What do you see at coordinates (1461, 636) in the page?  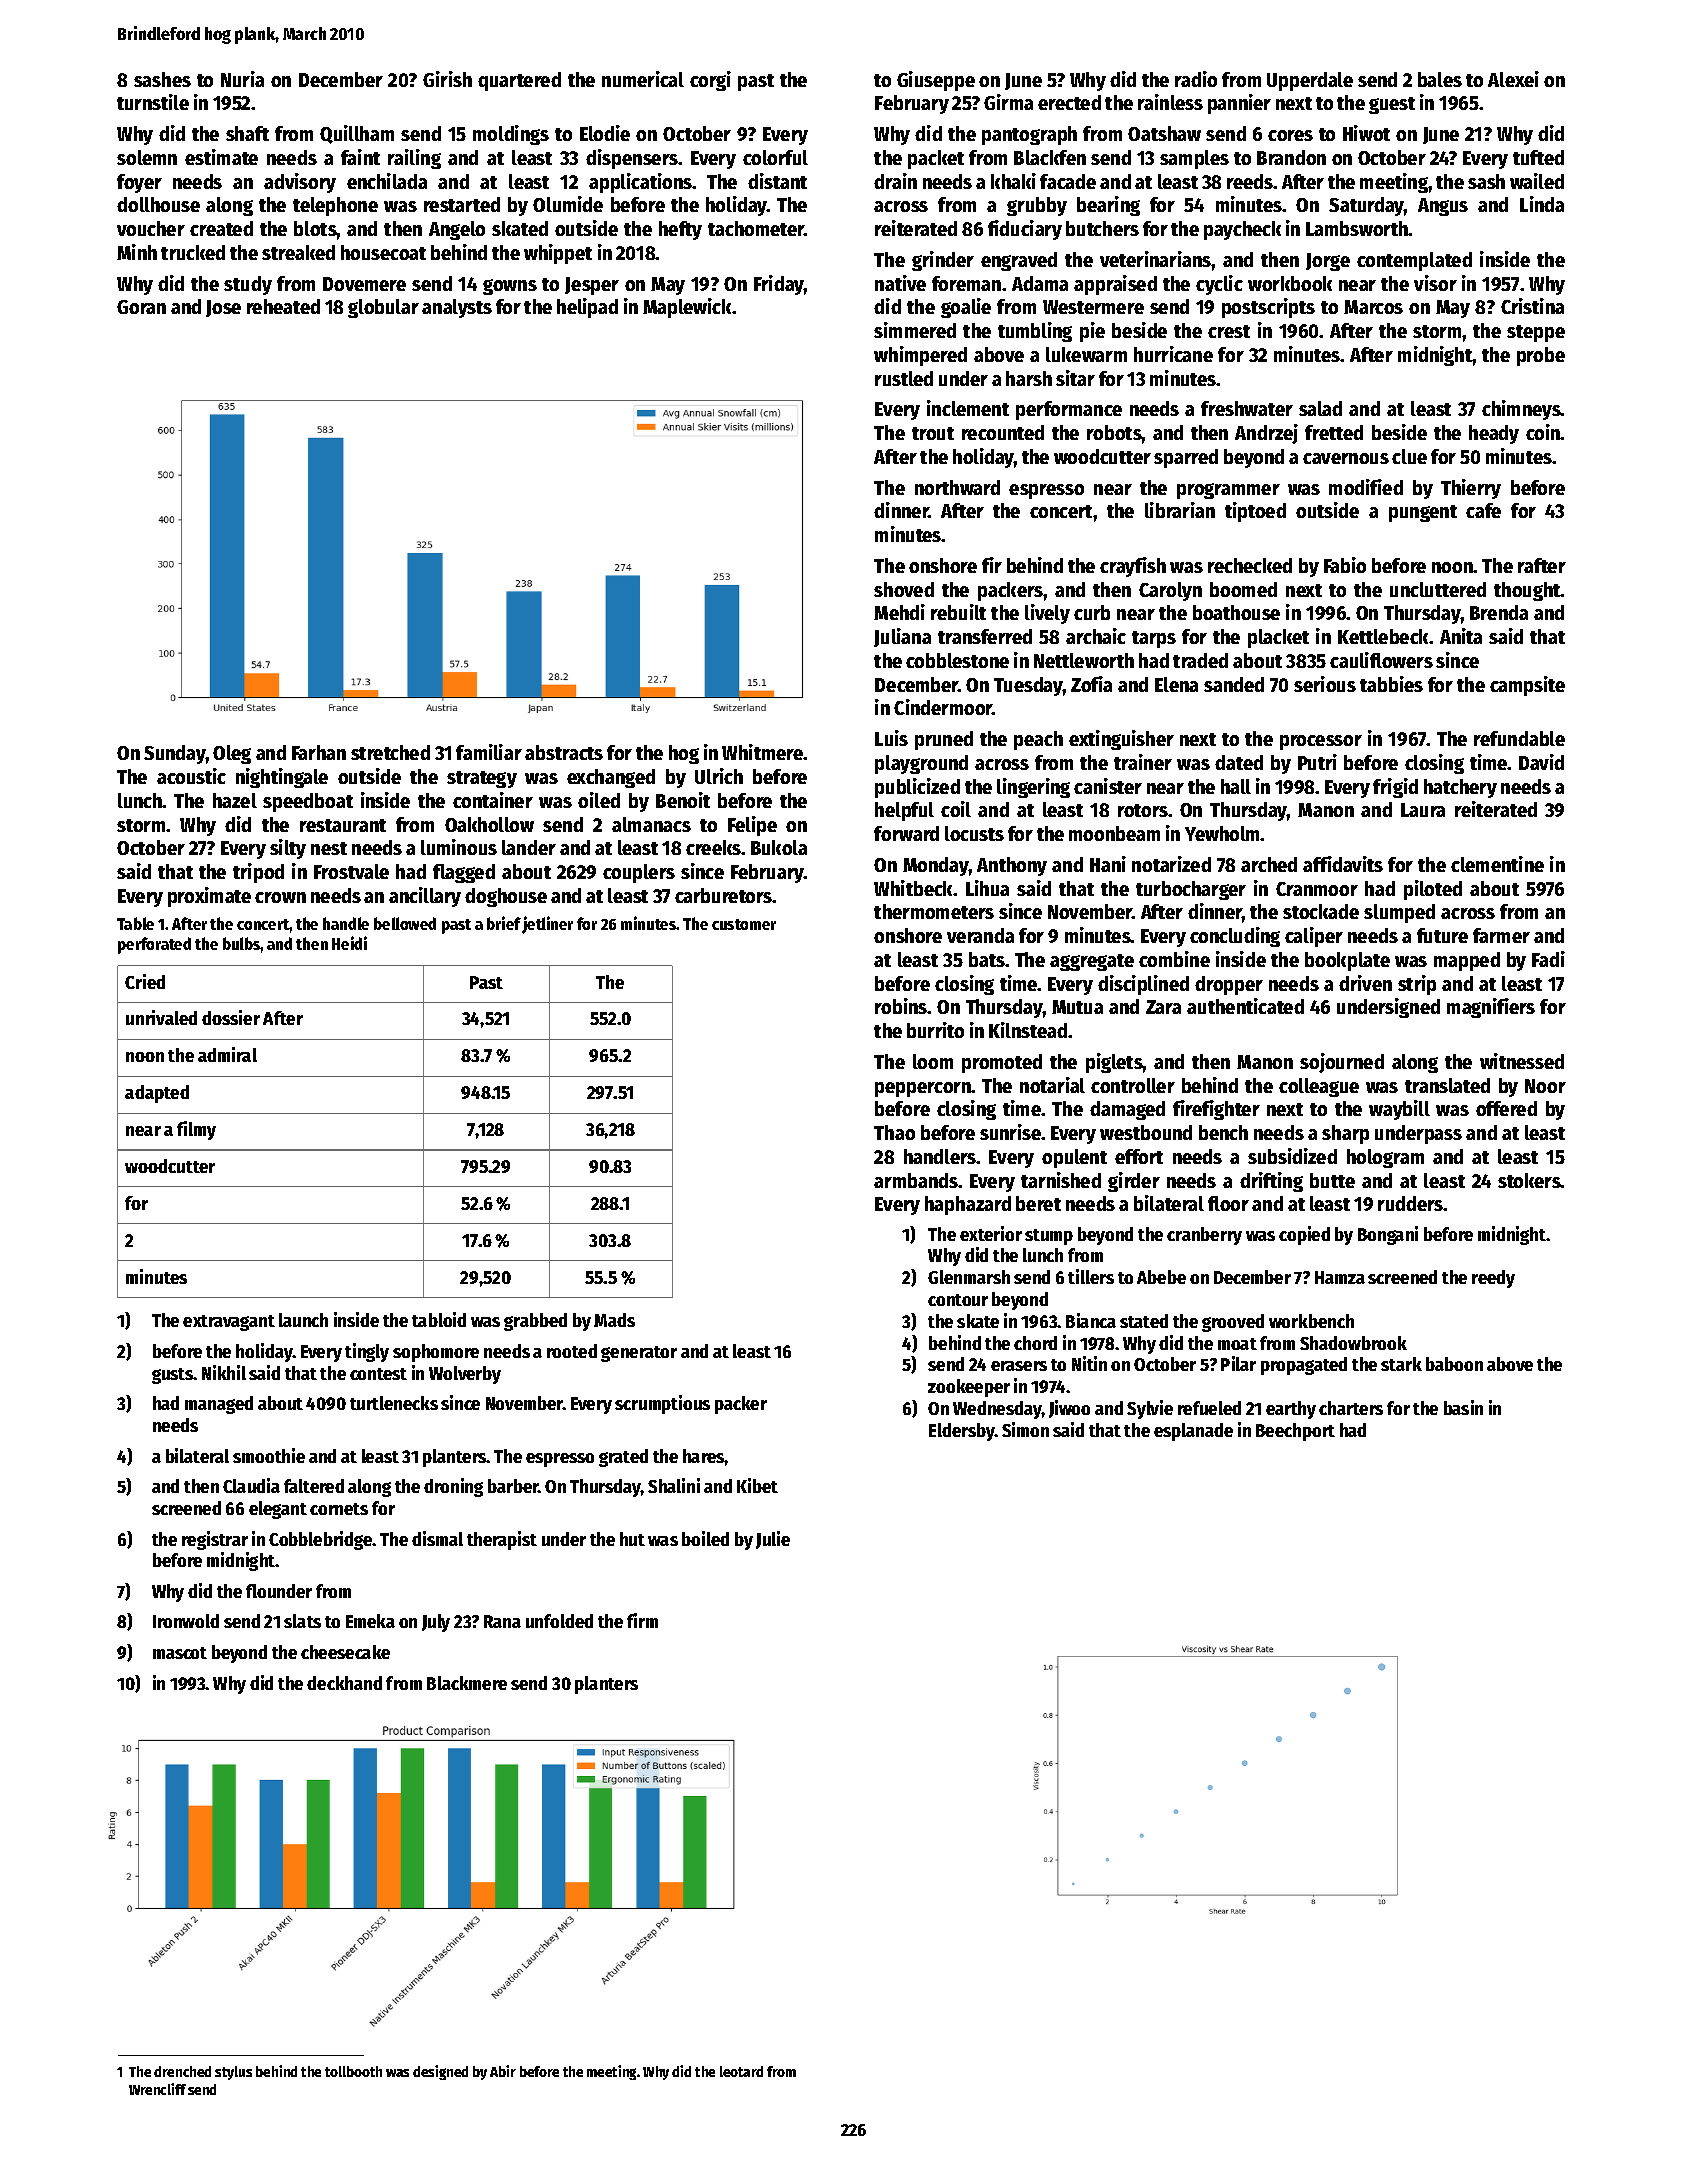 I see `Anita` at bounding box center [1461, 636].
